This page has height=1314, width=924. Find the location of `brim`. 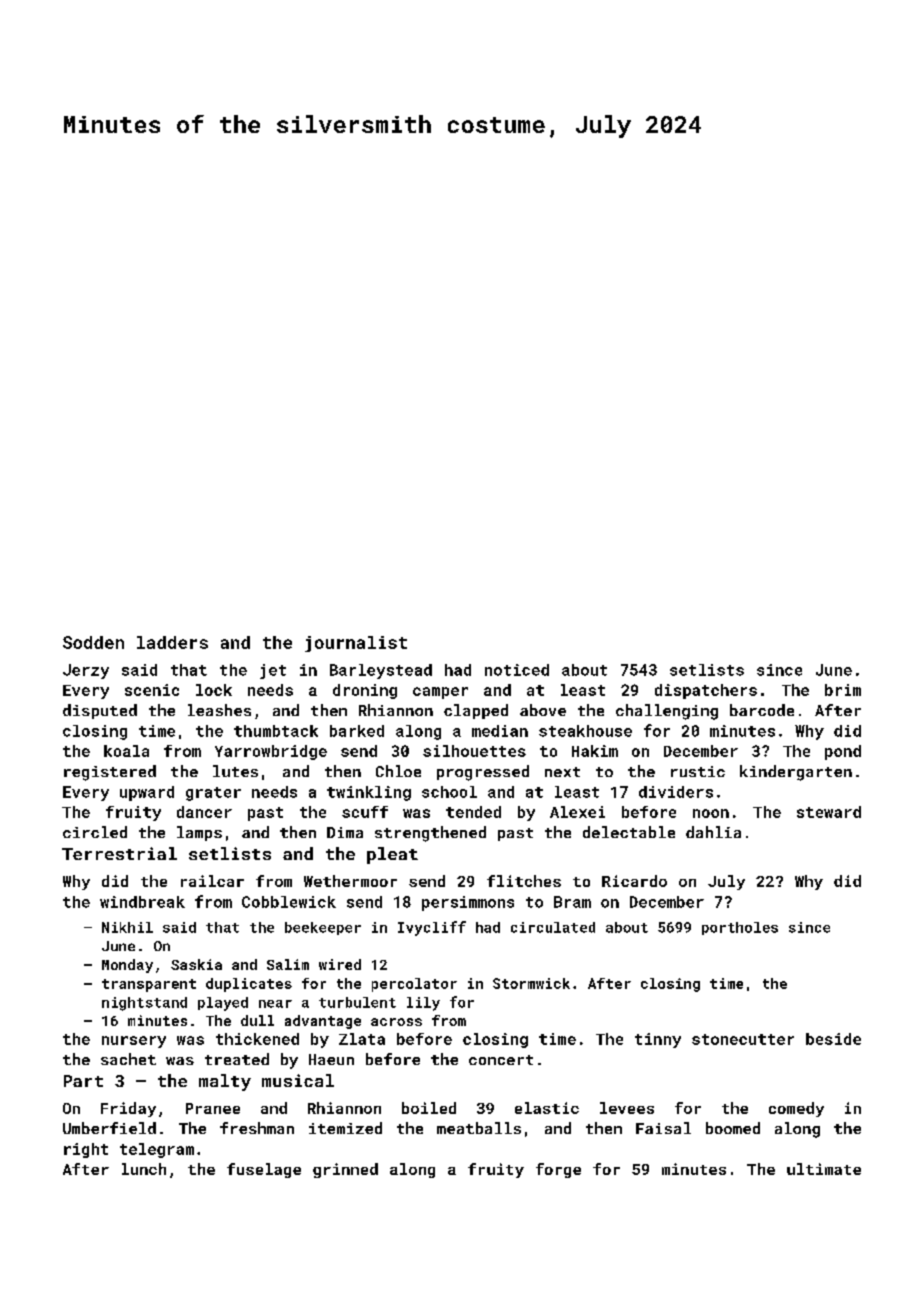

brim is located at coordinates (843, 690).
